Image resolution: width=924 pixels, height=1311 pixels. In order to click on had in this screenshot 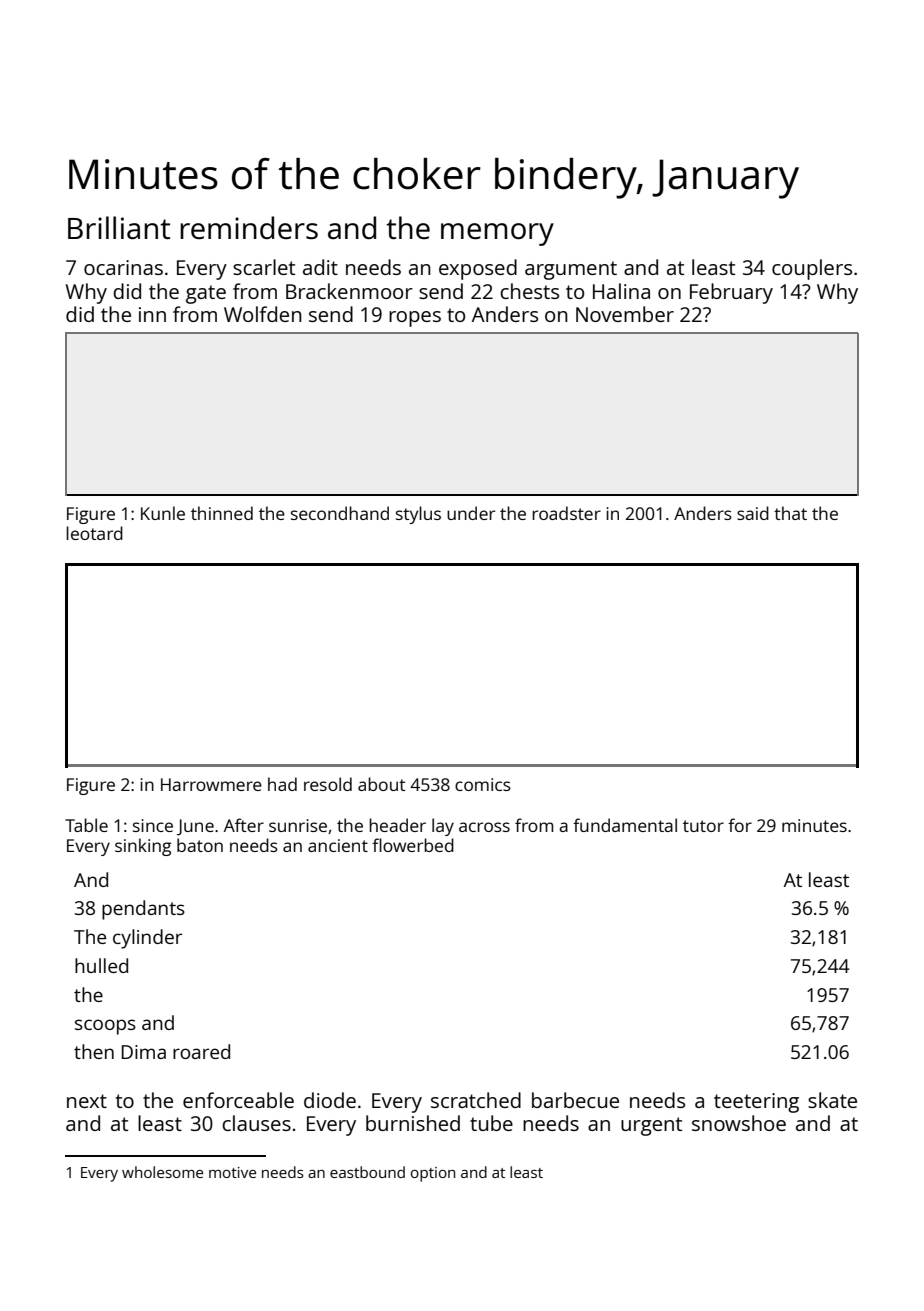, I will do `click(282, 784)`.
